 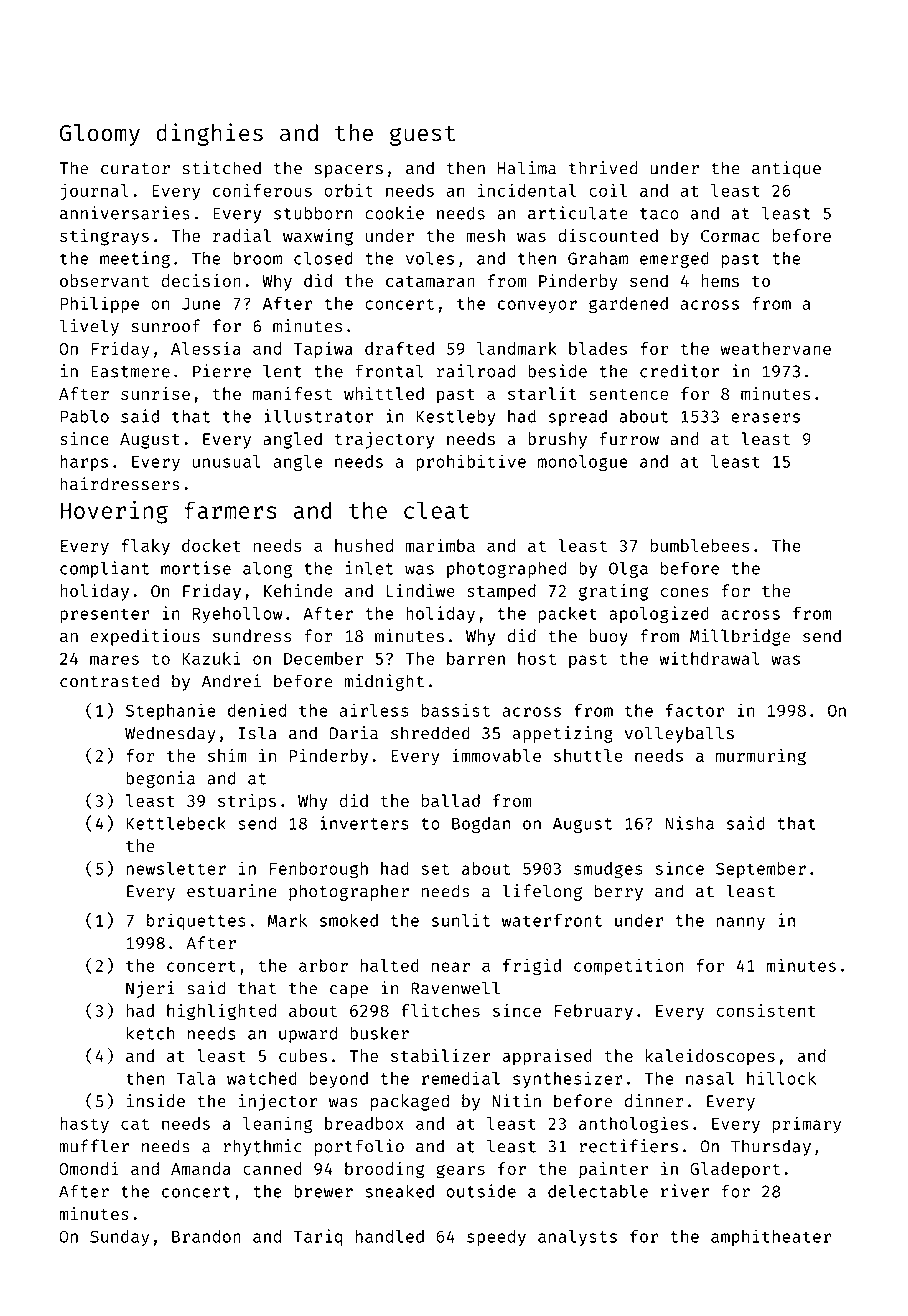 What do you see at coordinates (252, 636) in the document?
I see `sundress` at bounding box center [252, 636].
